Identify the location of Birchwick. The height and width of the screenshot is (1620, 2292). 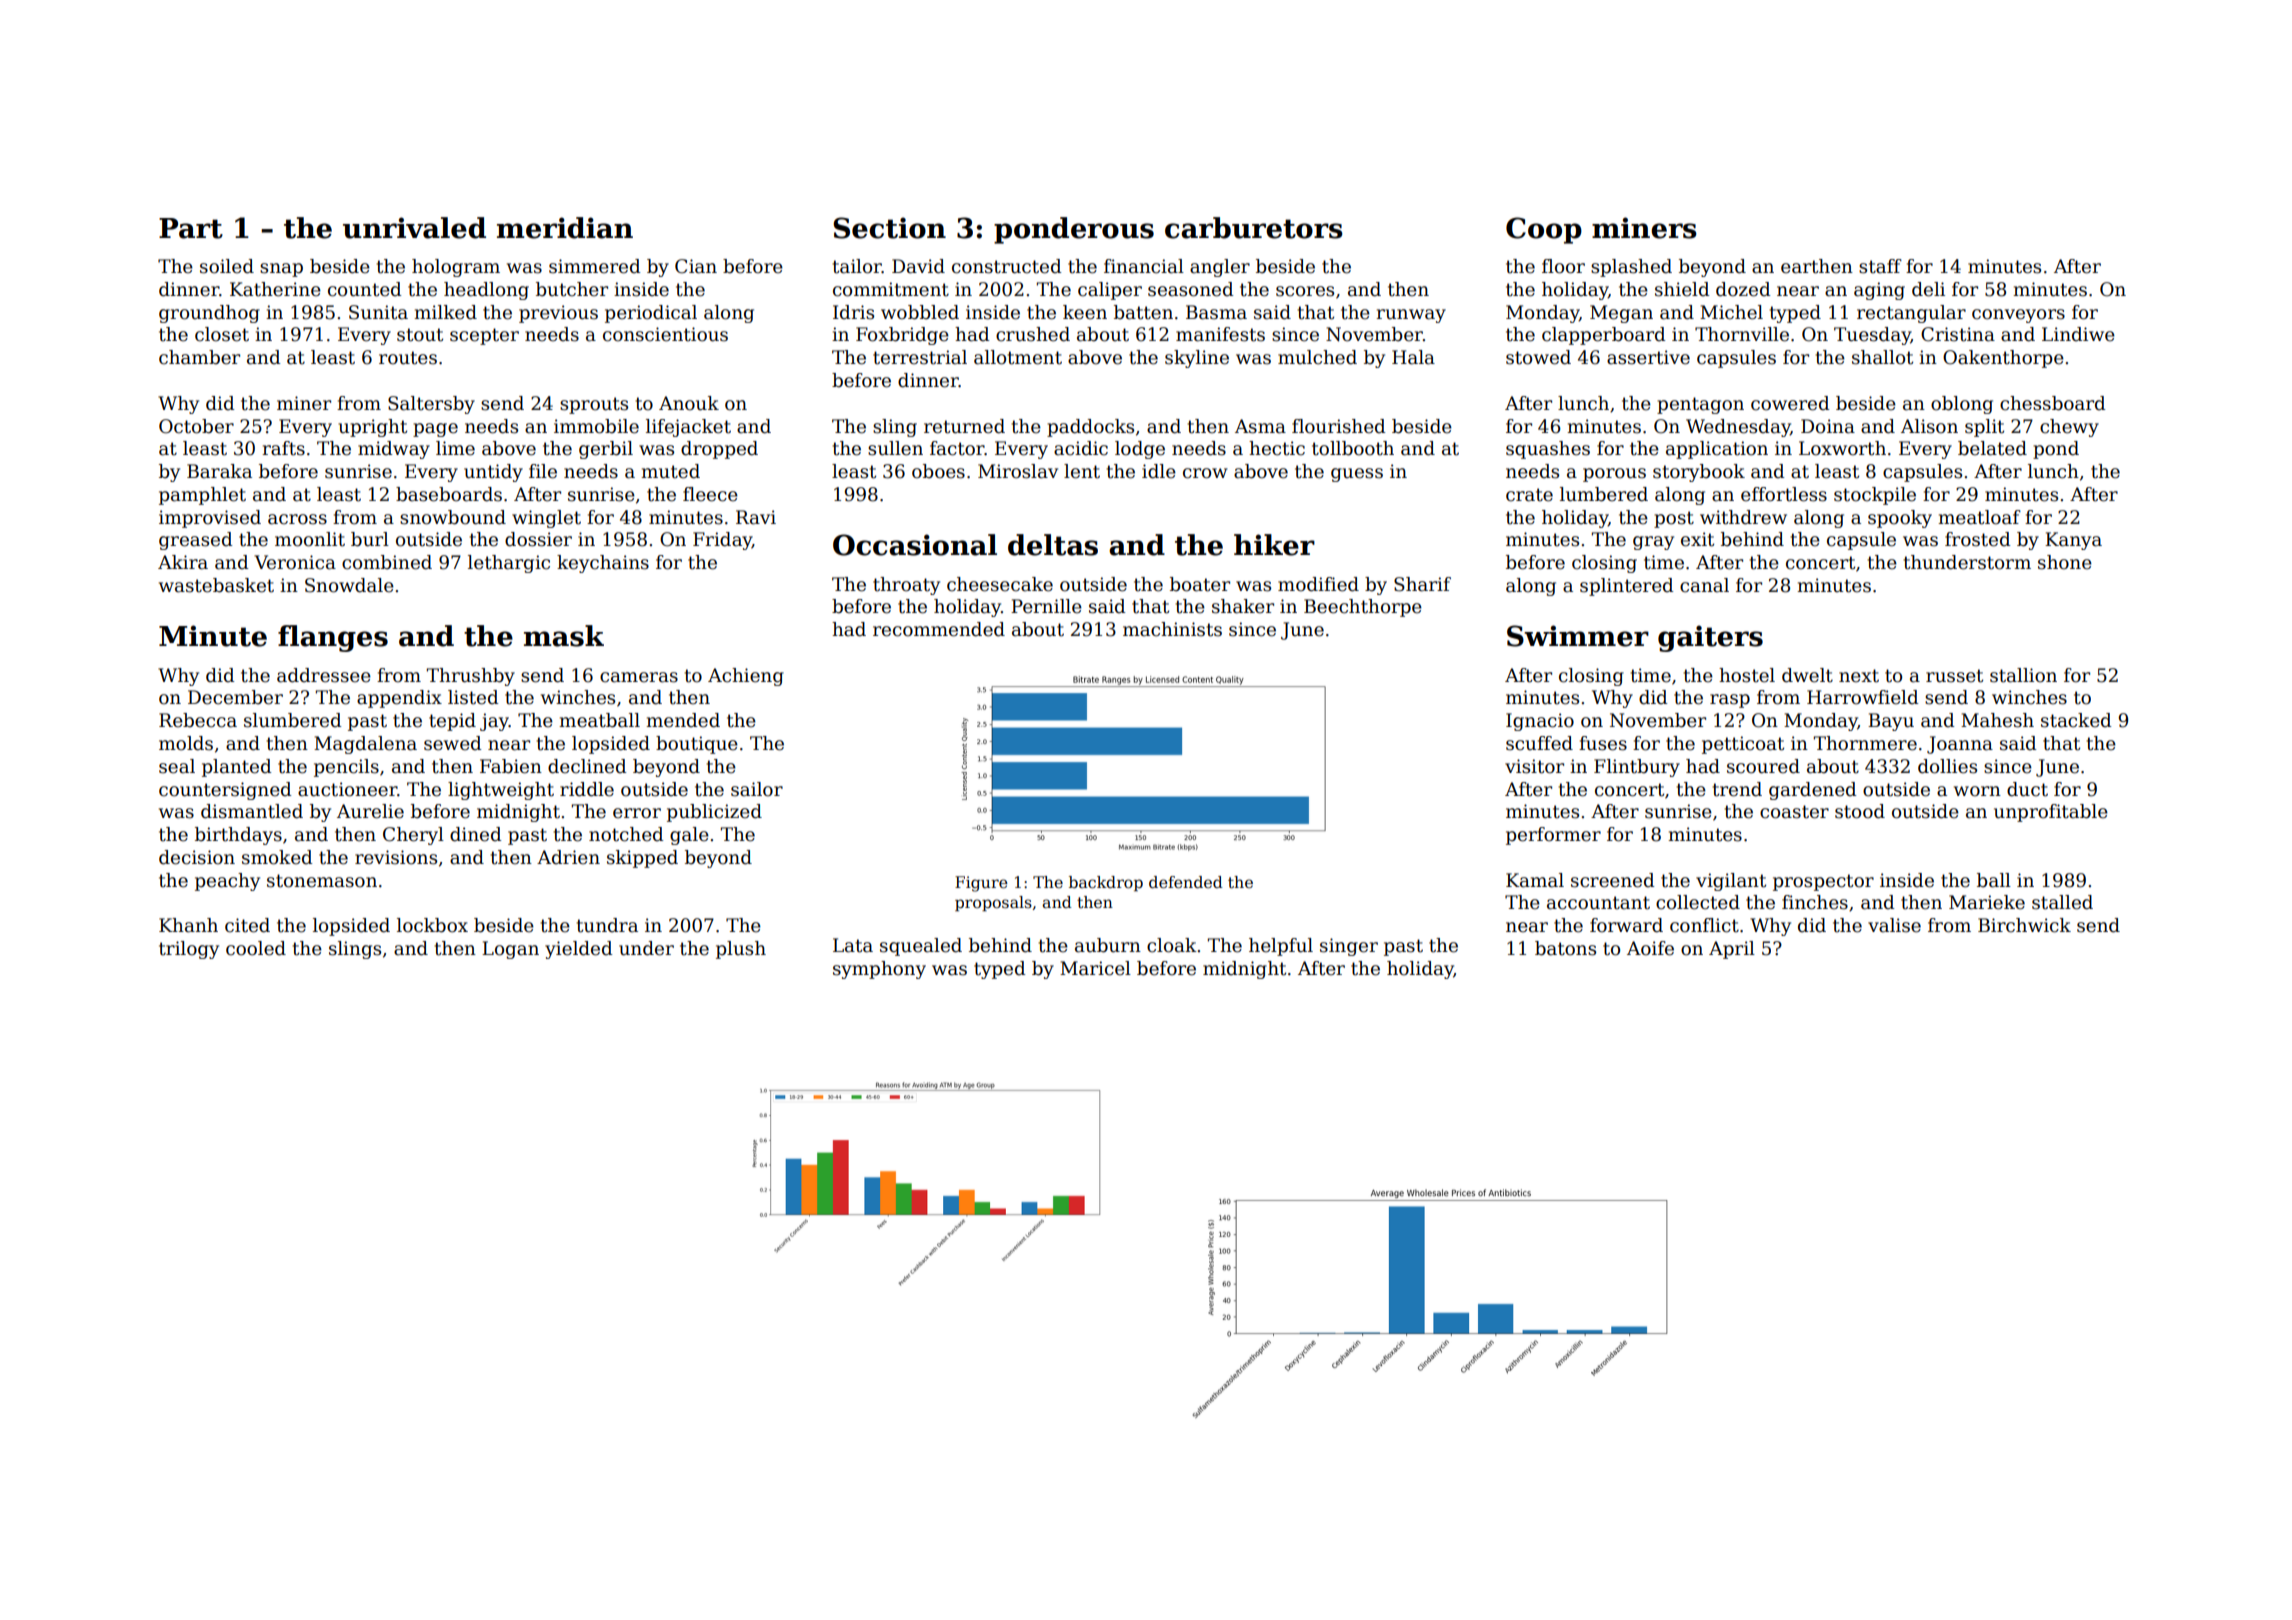
(2024, 925).
